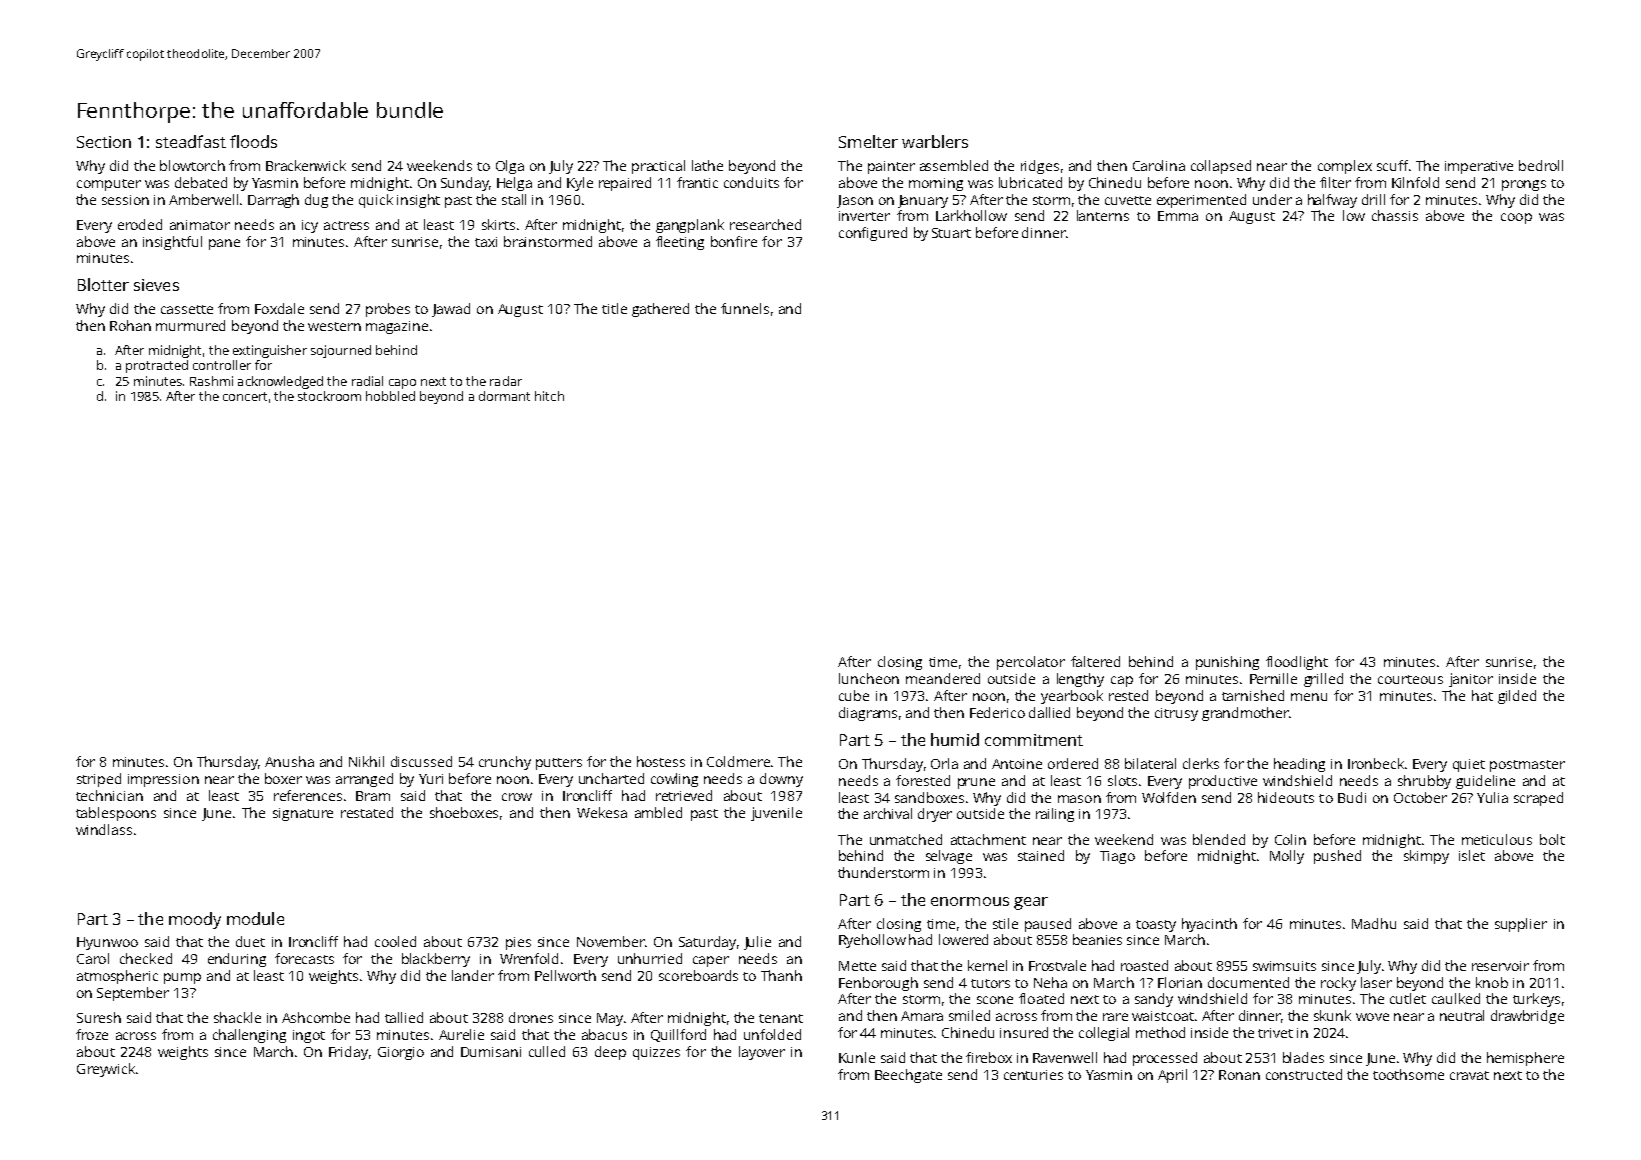 The height and width of the screenshot is (1160, 1641). I want to click on supplier, so click(1521, 925).
